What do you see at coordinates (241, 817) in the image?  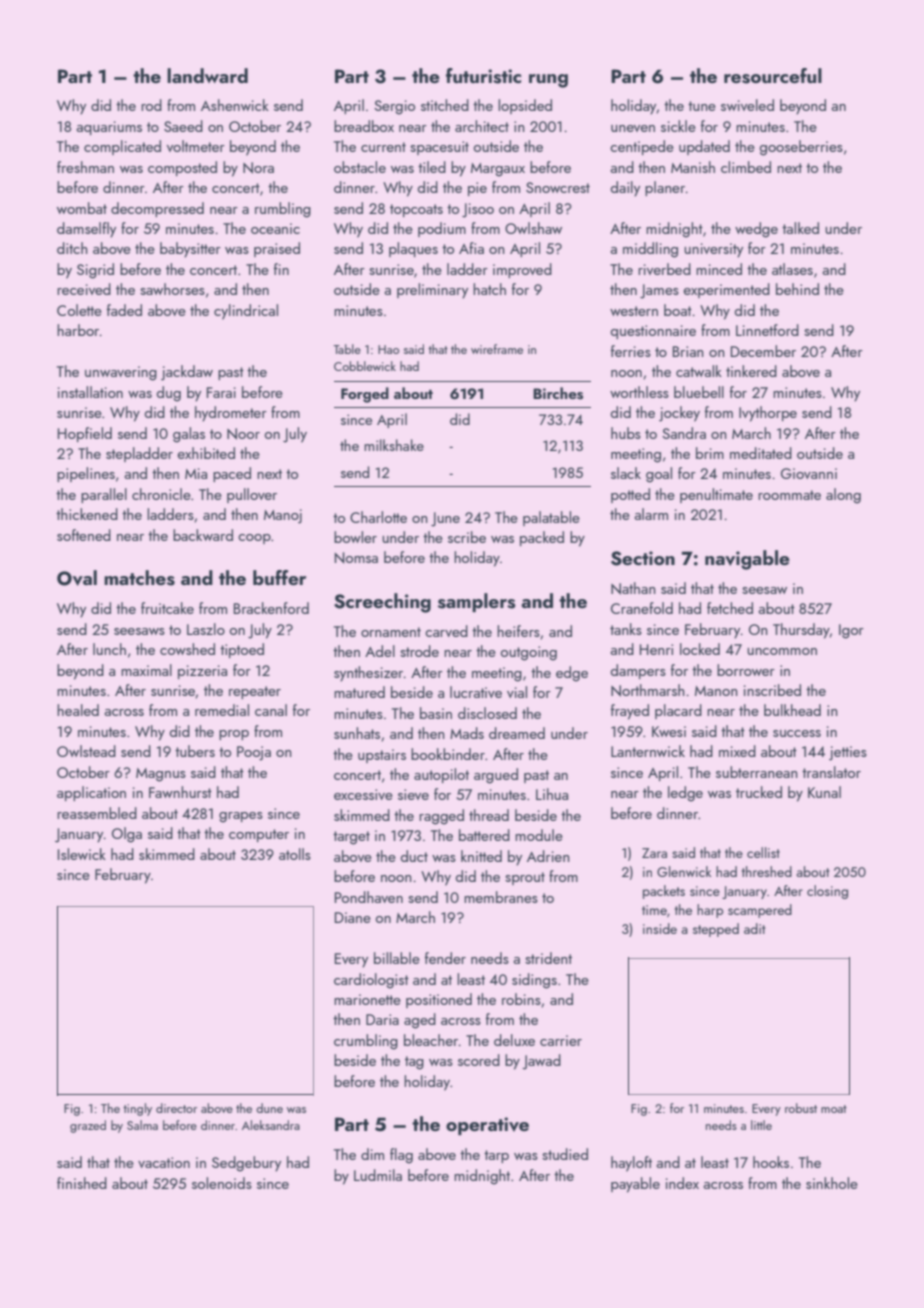 I see `grapes` at bounding box center [241, 817].
